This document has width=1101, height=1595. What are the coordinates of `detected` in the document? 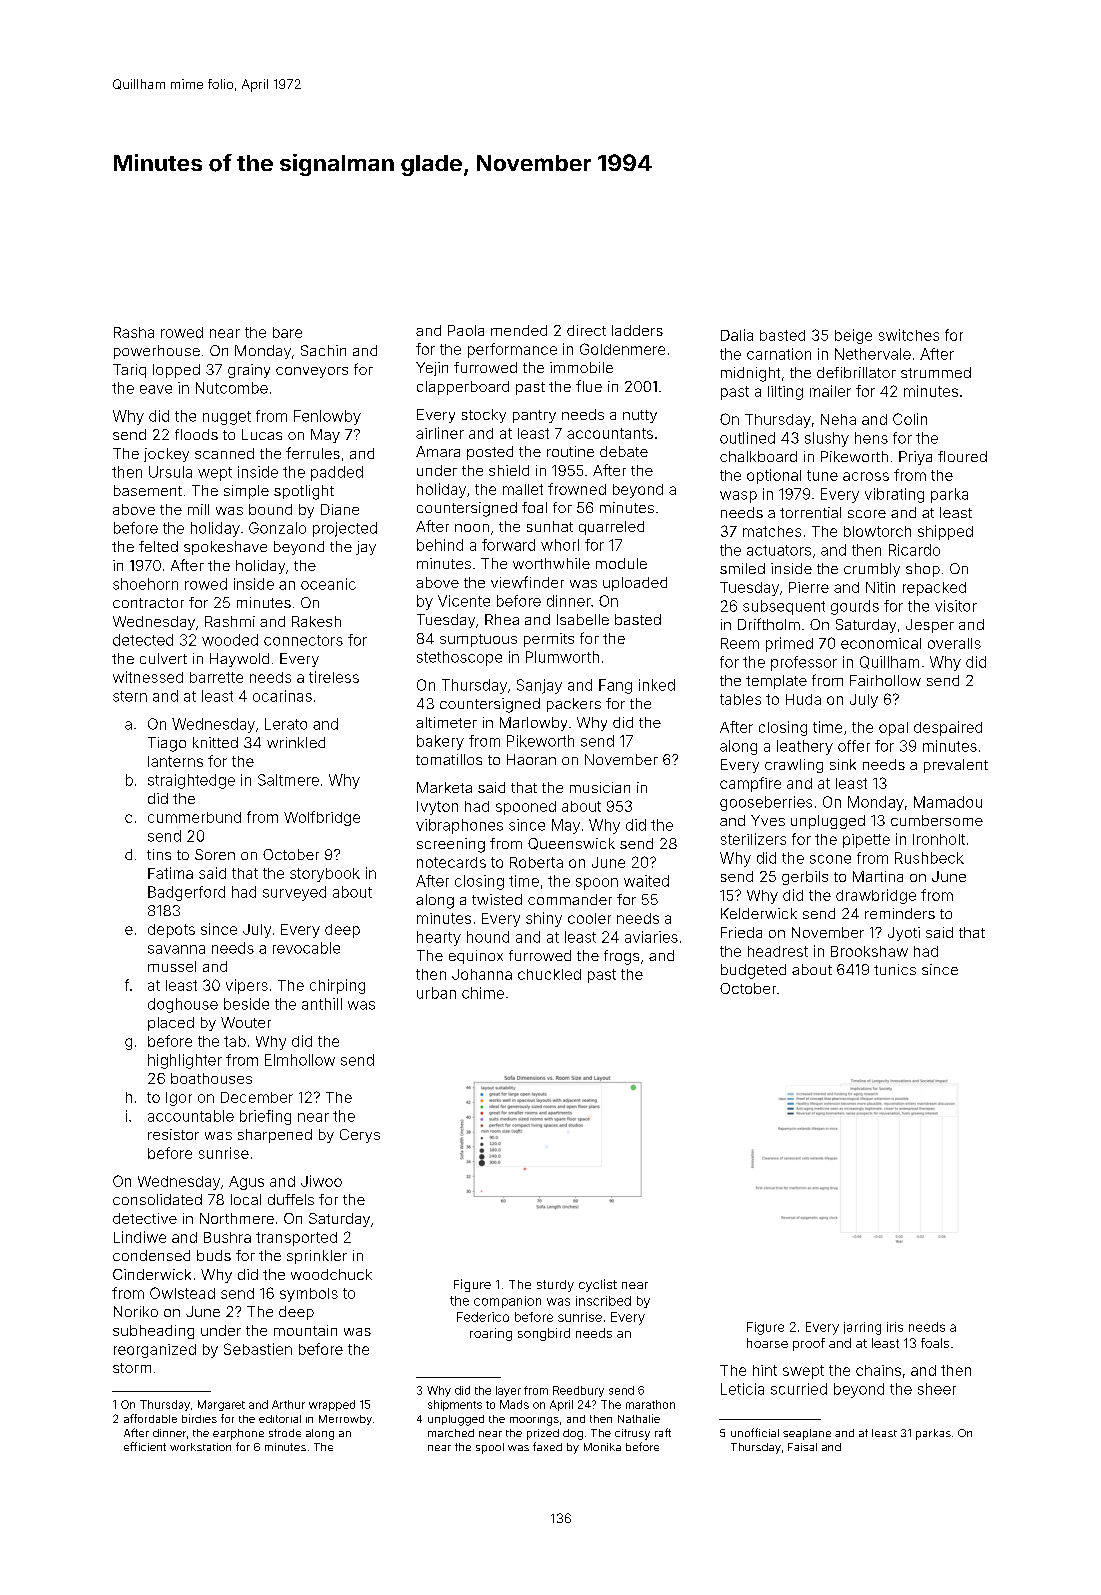 It's located at (143, 640).
